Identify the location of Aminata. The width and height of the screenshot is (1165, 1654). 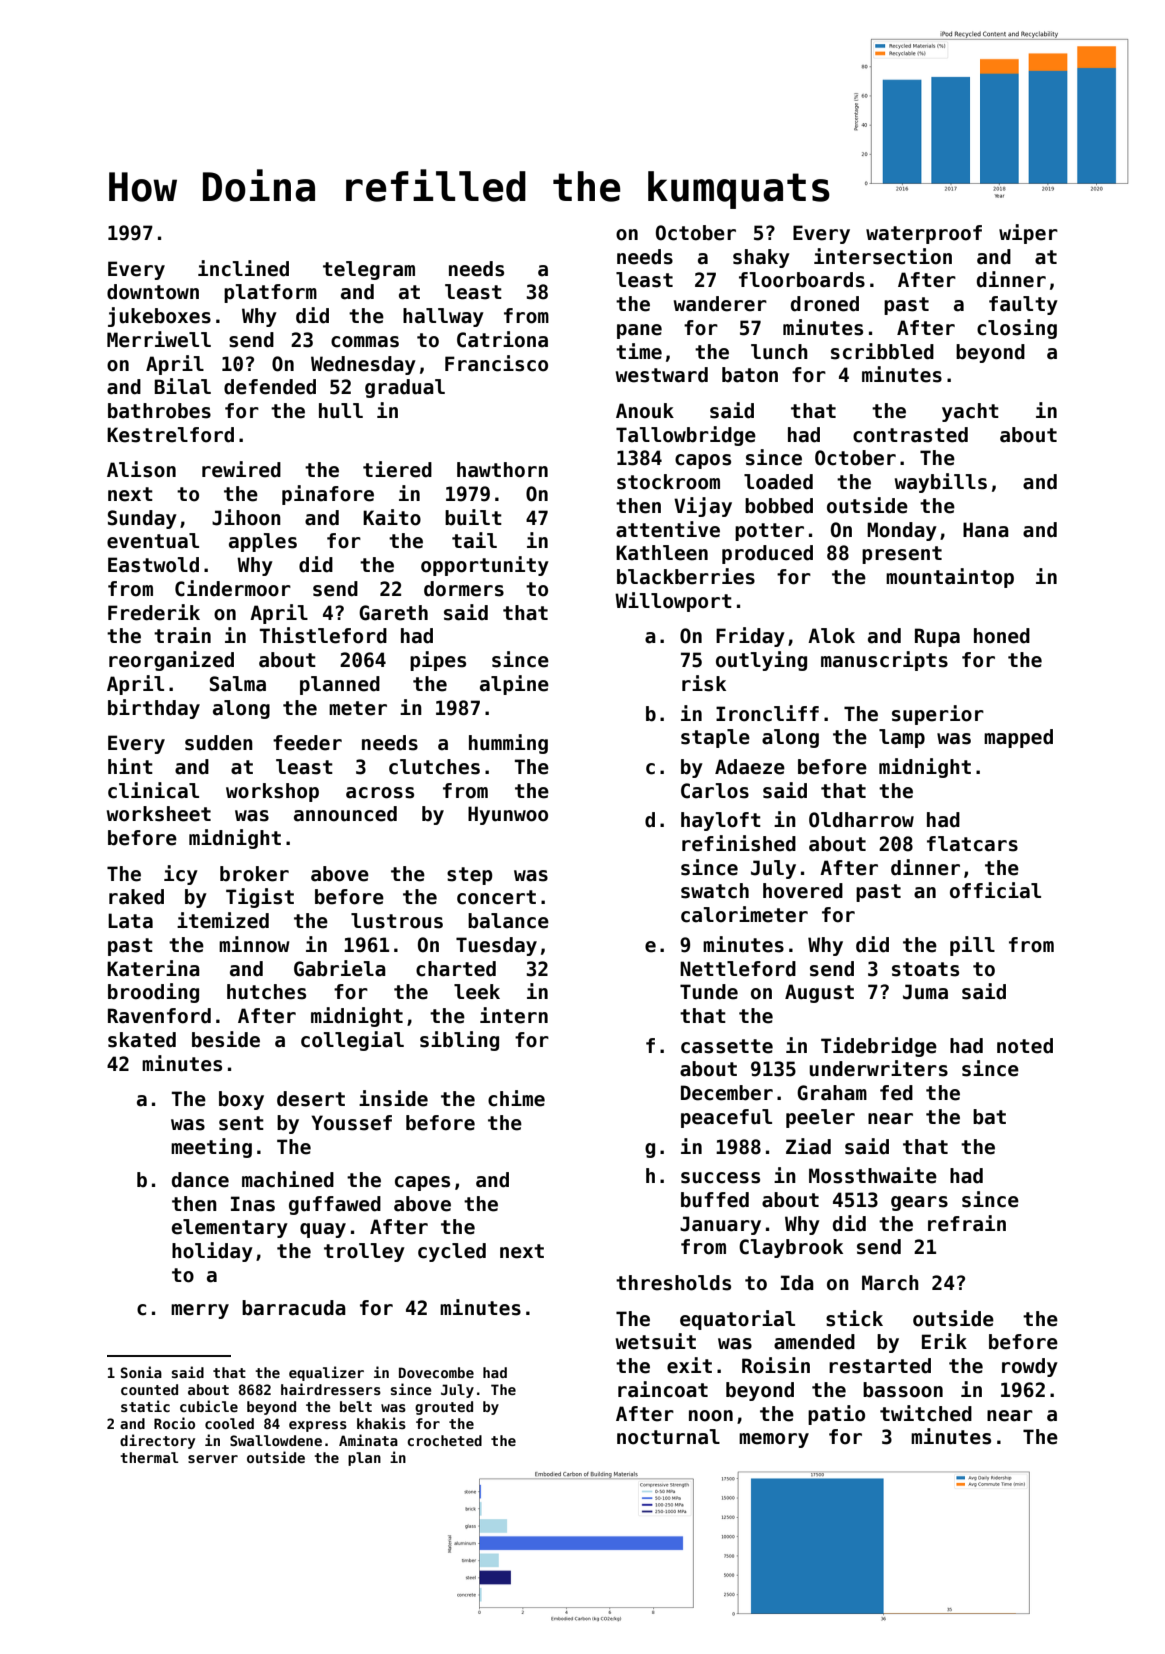
(368, 1440).
